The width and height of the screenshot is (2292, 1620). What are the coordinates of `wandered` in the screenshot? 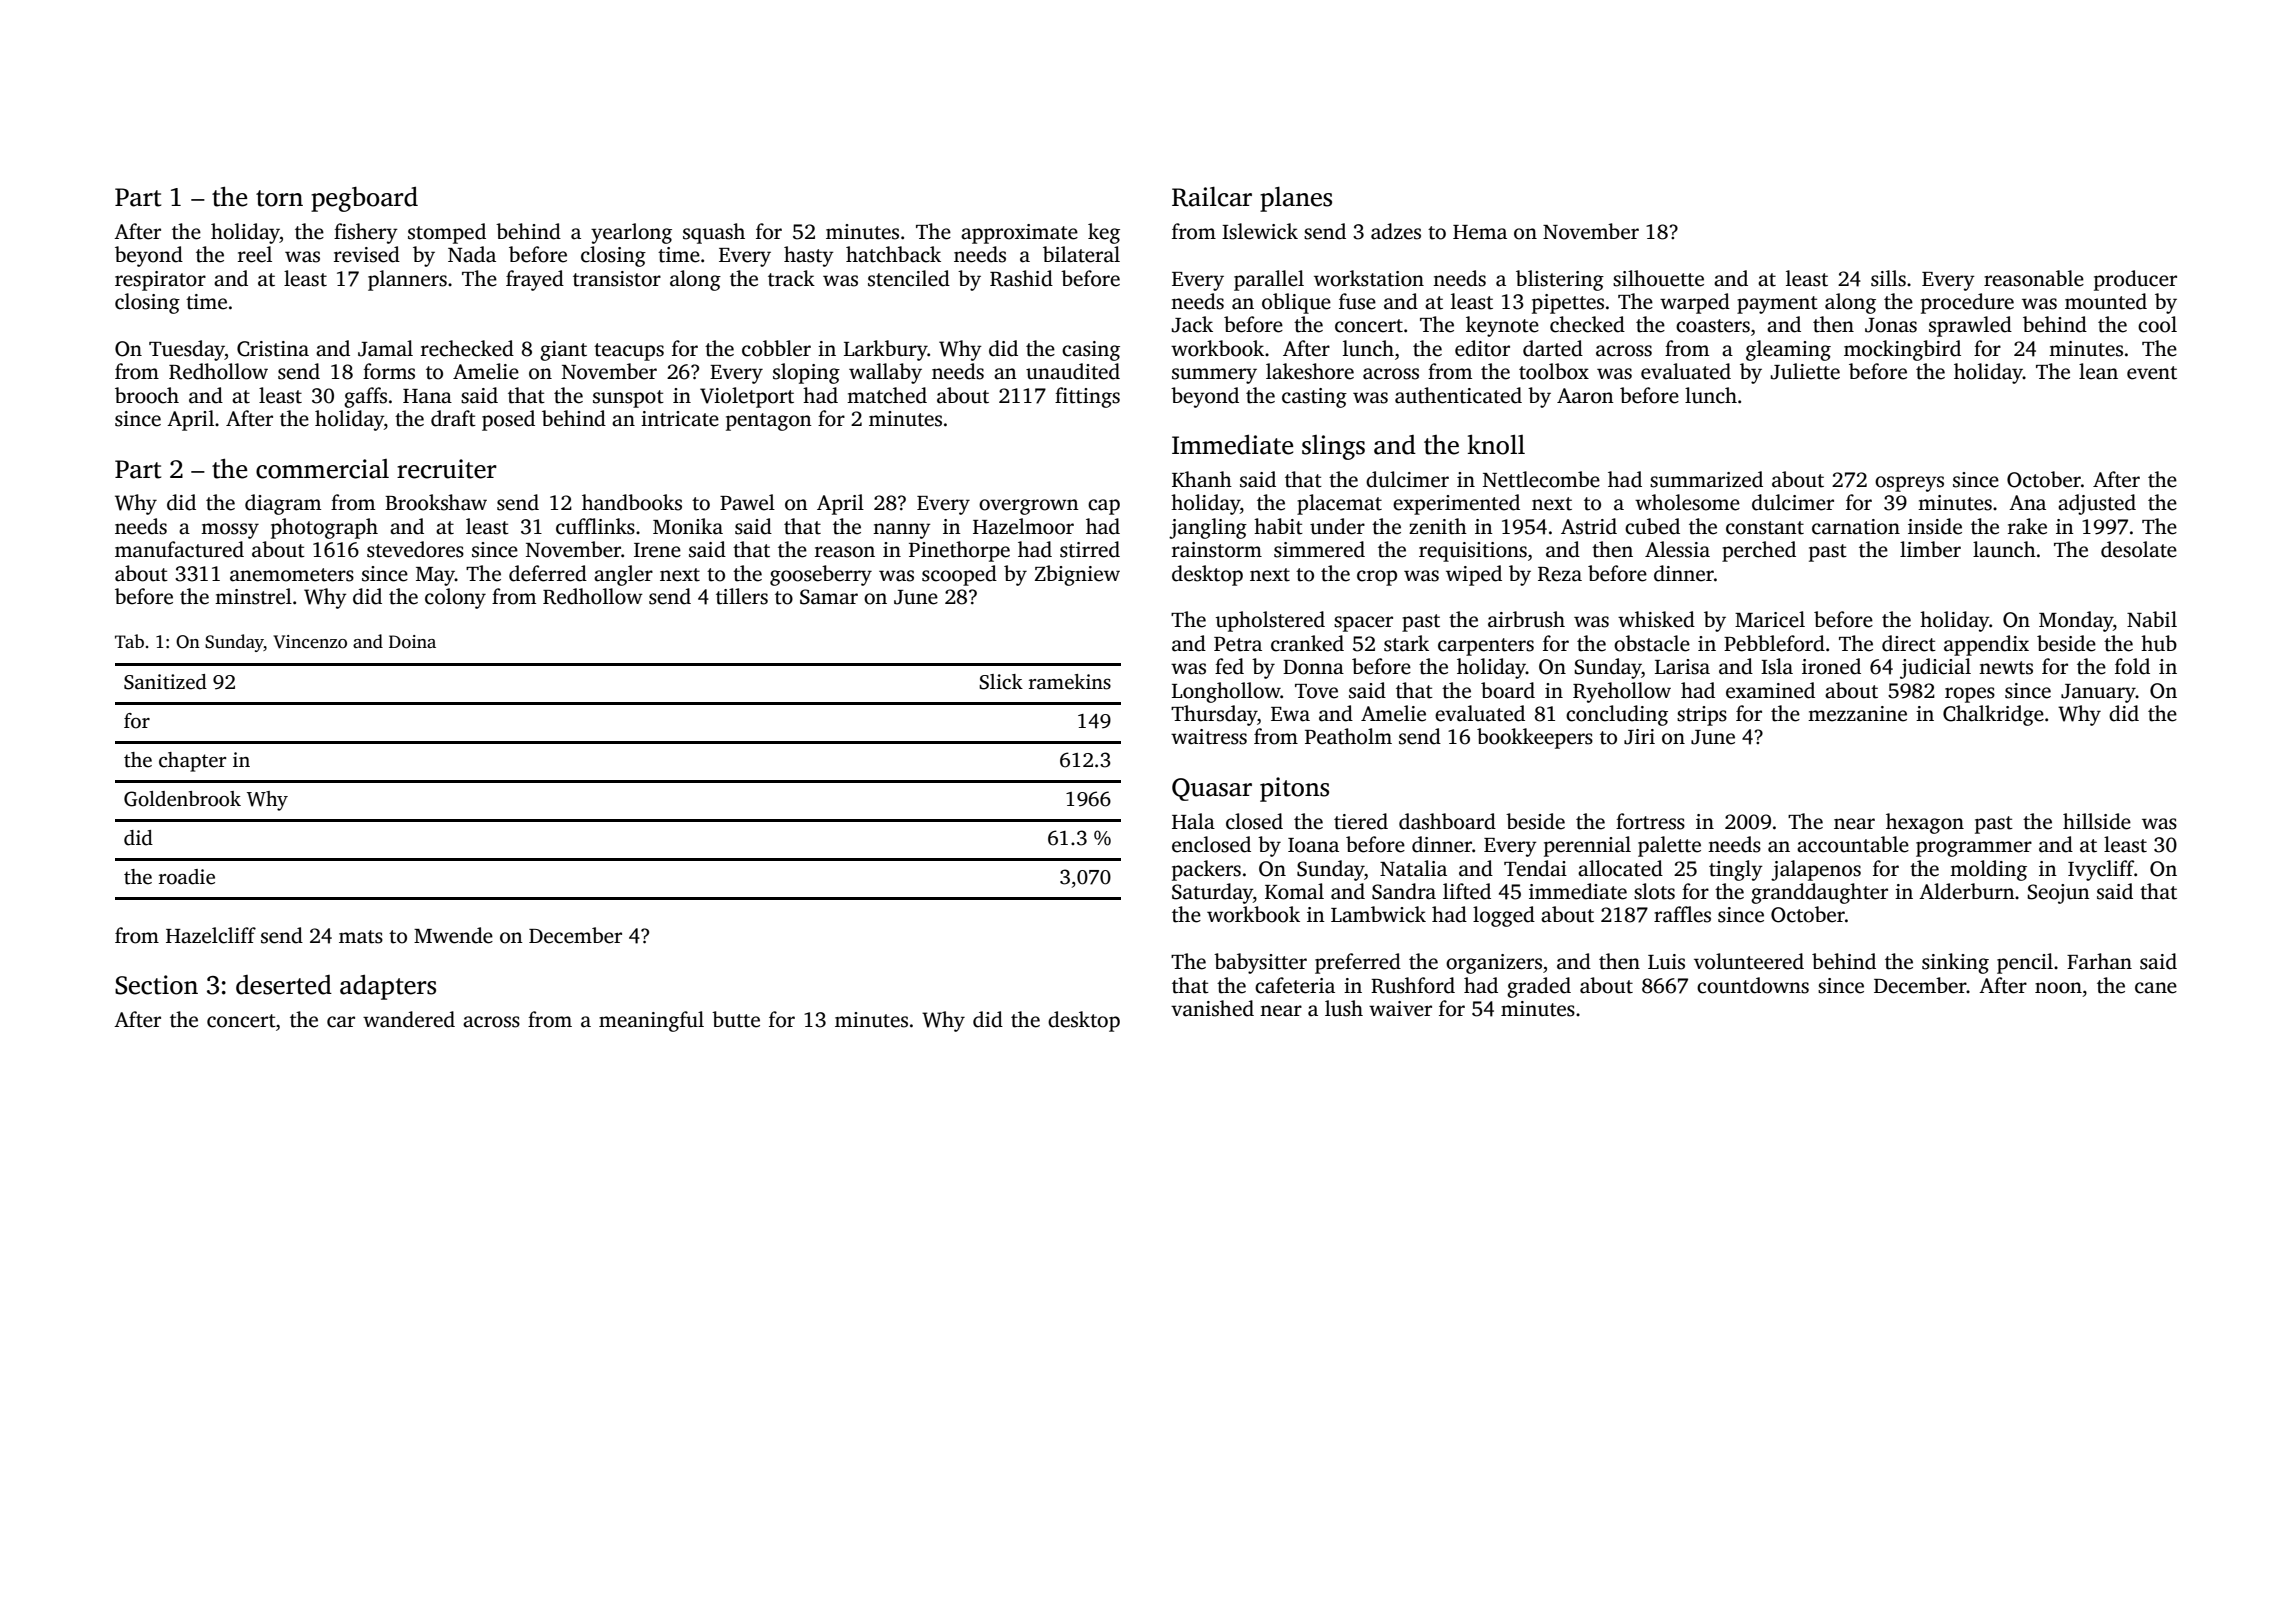 It's located at (409, 1019).
